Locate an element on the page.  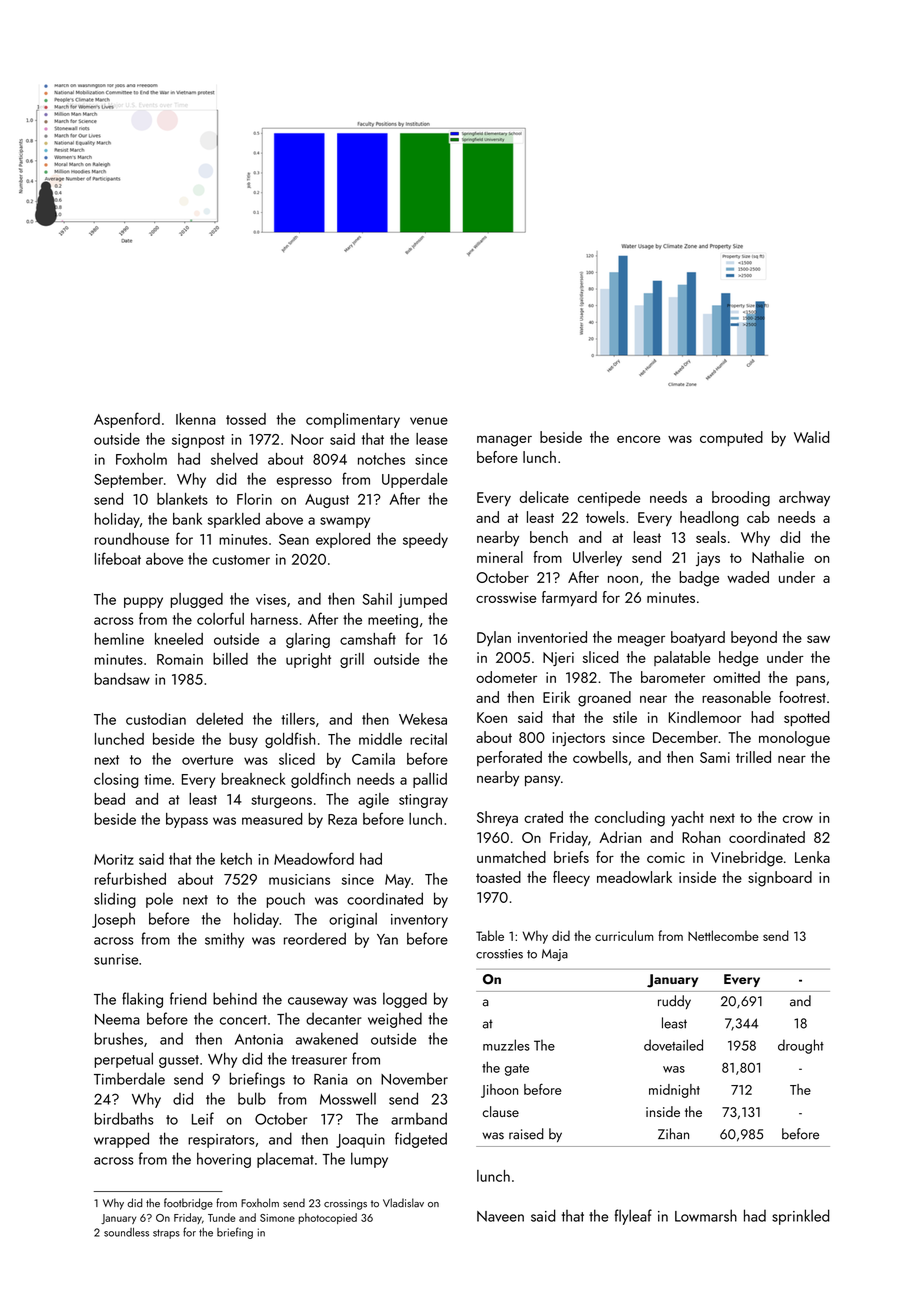
tossed is located at coordinates (246, 419).
